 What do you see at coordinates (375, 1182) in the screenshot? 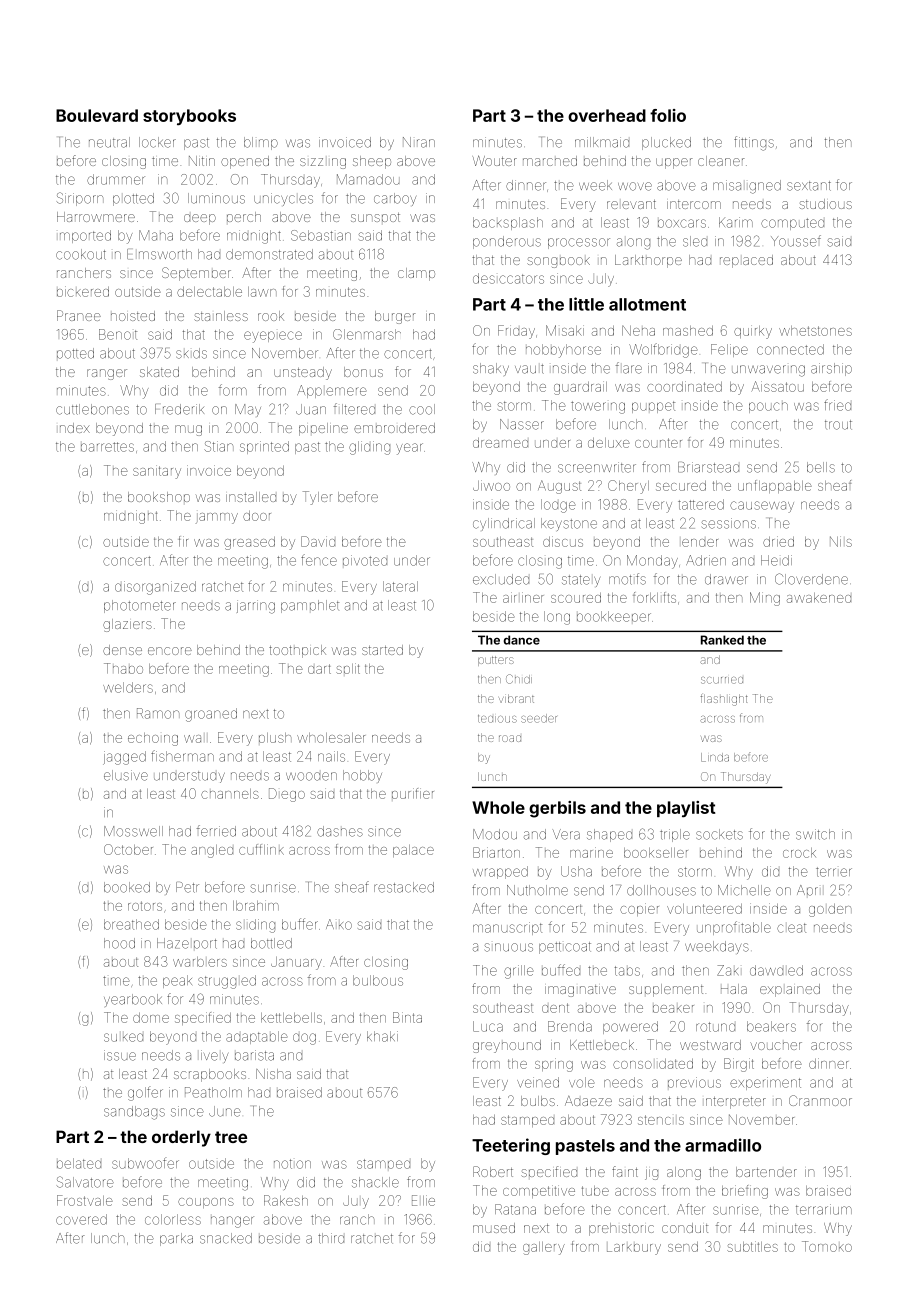
I see `shackle` at bounding box center [375, 1182].
